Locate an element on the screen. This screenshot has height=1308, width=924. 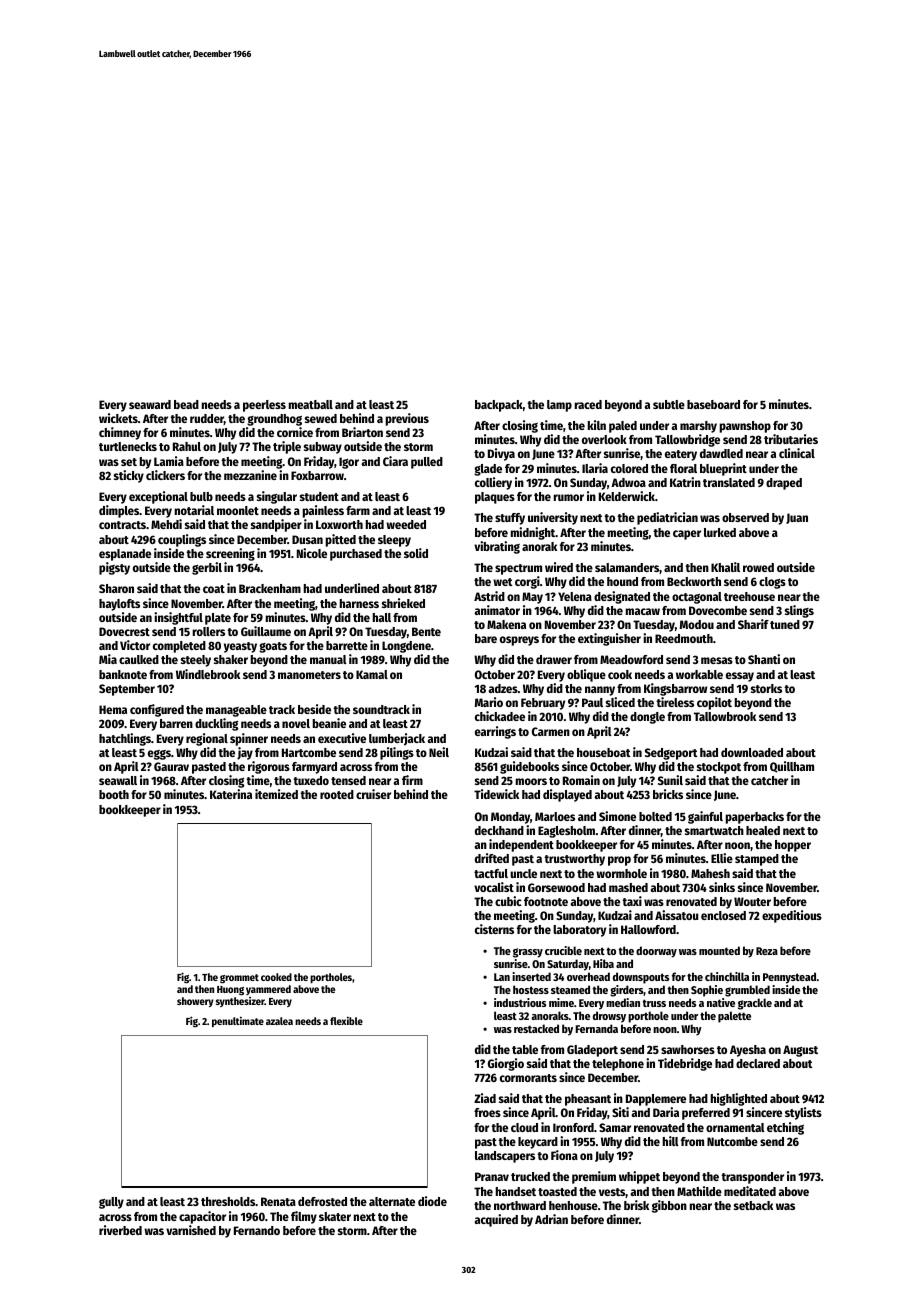
triple is located at coordinates (287, 447).
